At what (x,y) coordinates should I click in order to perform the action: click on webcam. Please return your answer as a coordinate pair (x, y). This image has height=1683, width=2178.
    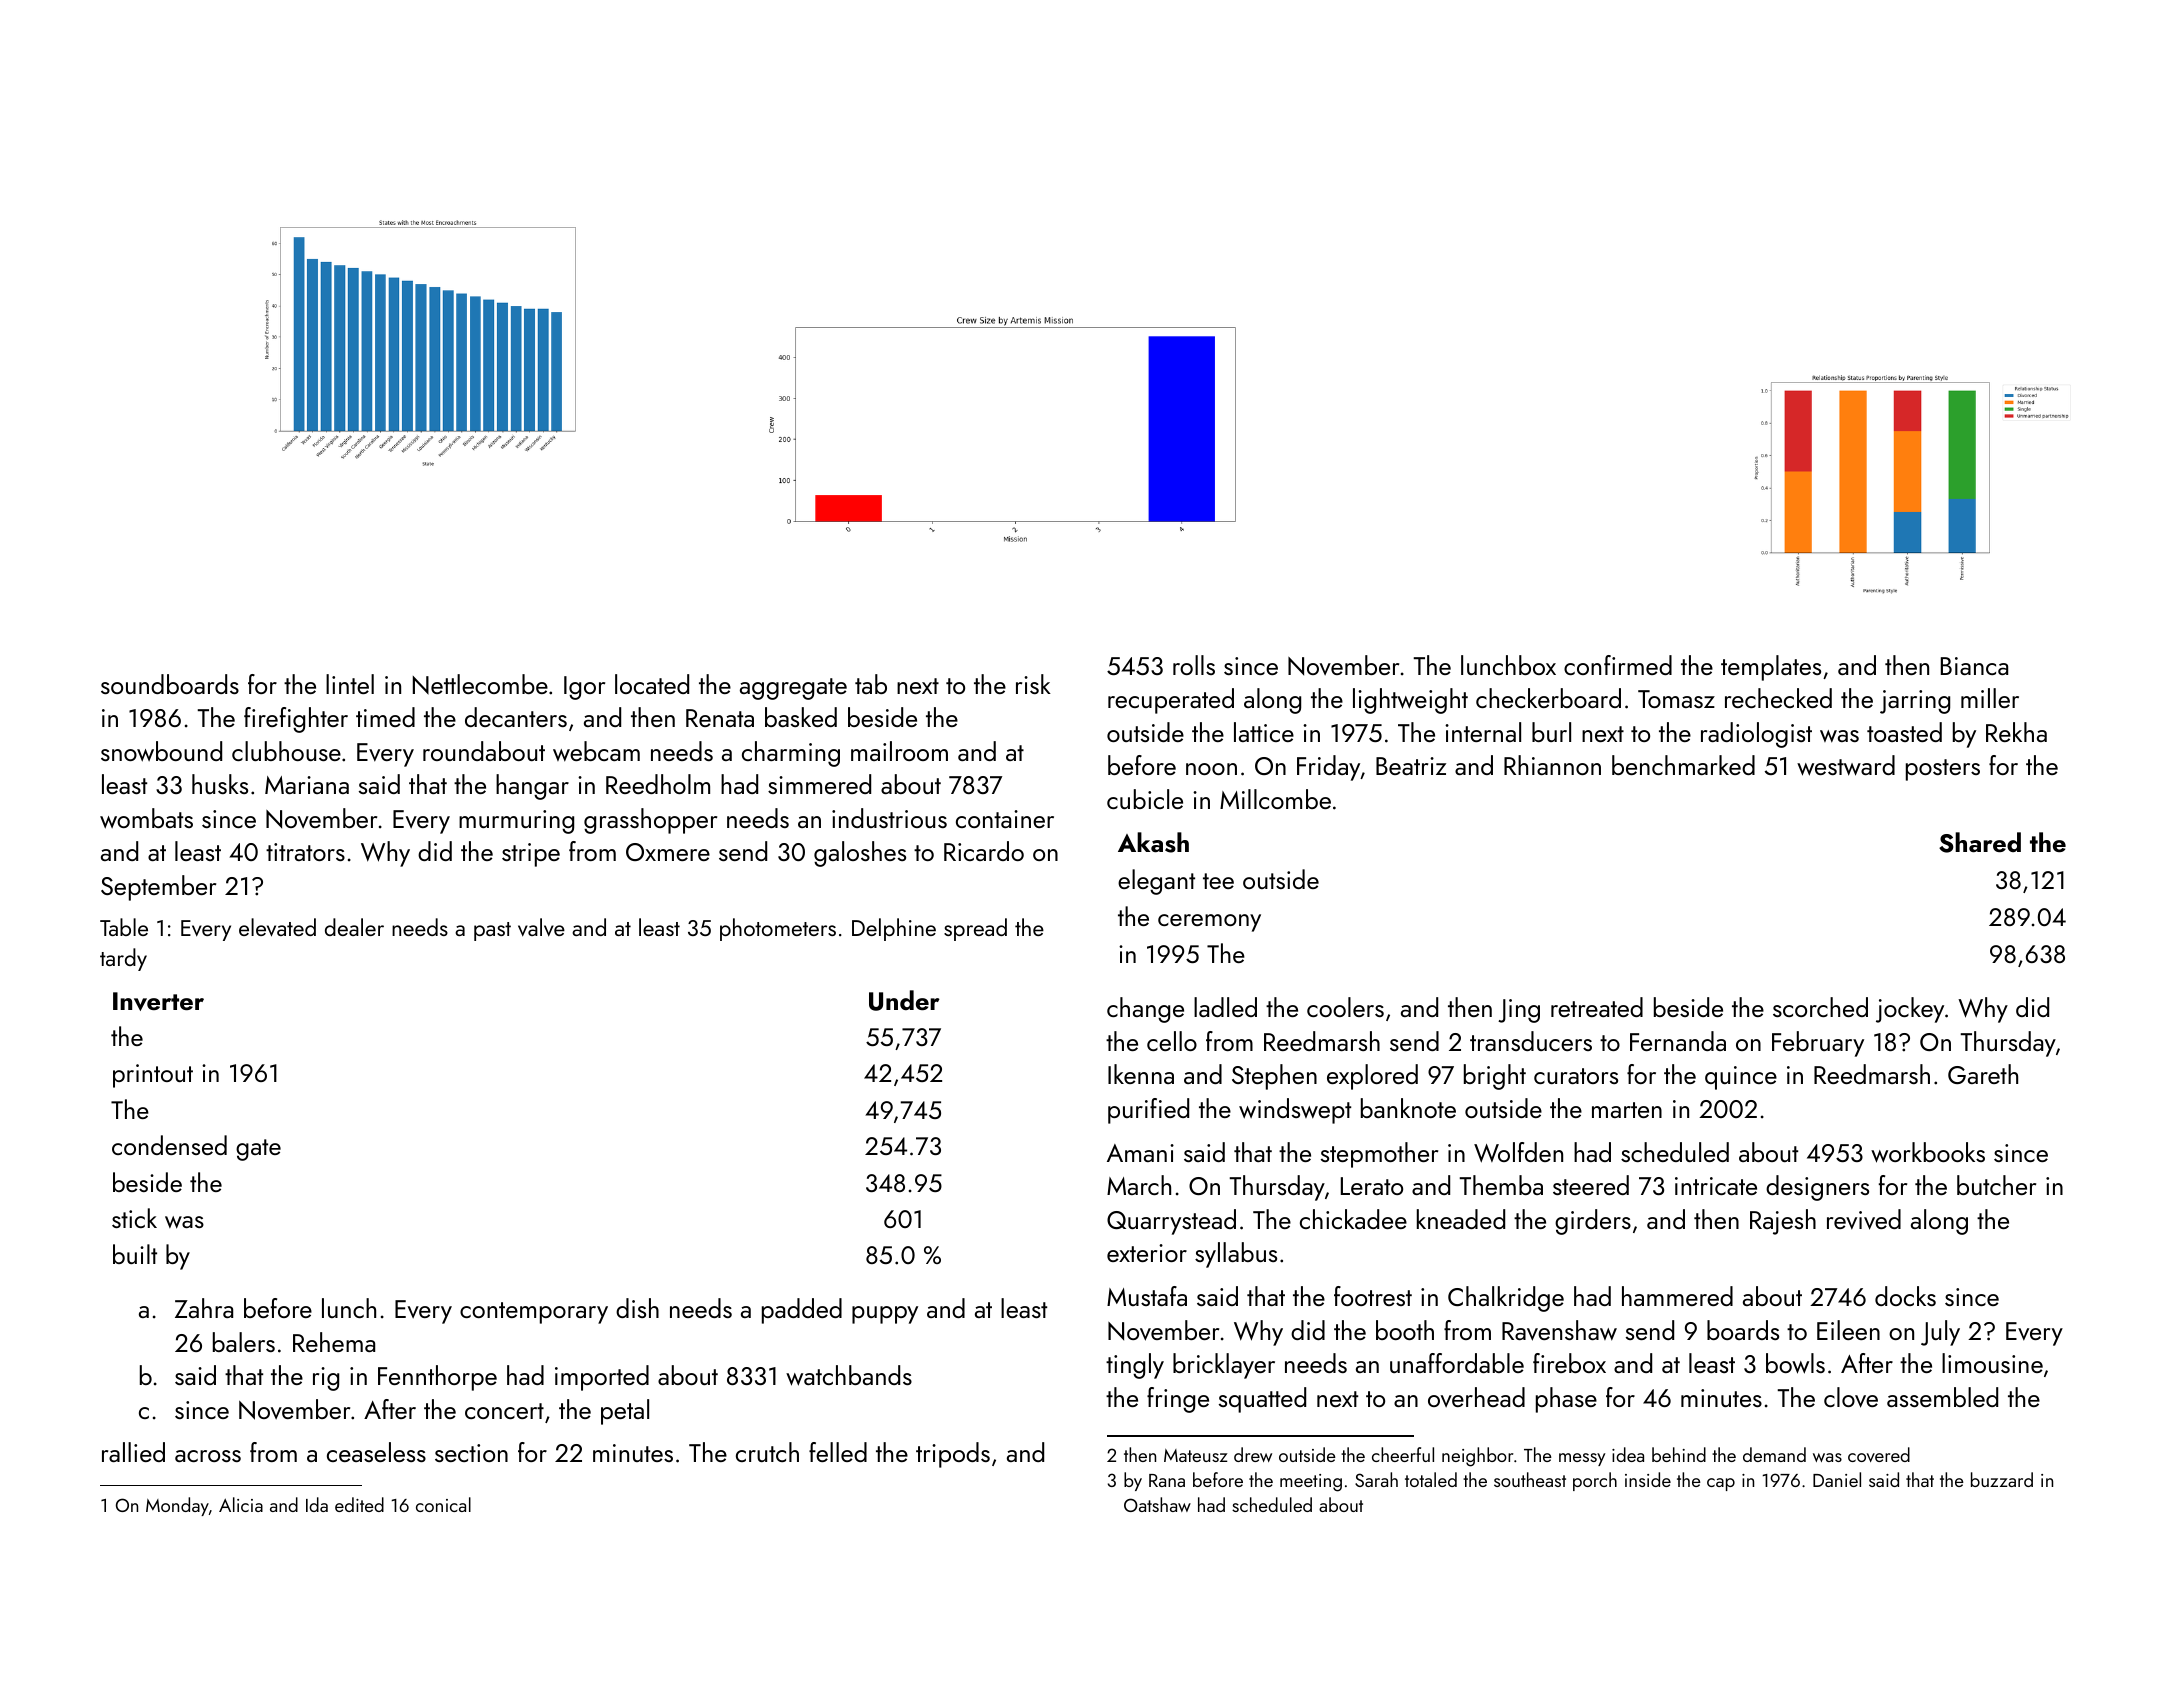
    Looking at the image, I should click on (596, 751).
